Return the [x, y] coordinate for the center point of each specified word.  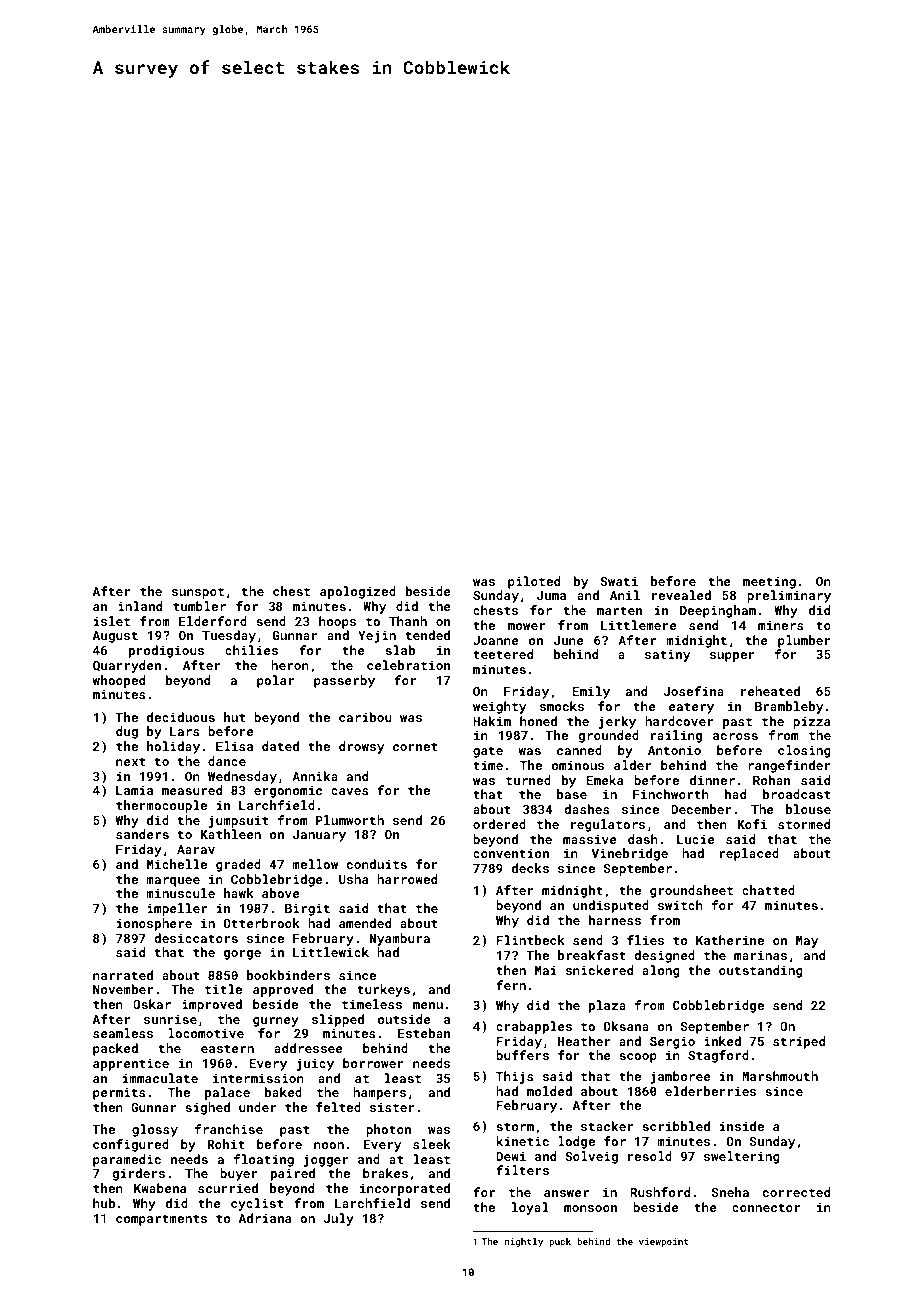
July [339, 1219]
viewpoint [664, 1242]
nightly [523, 1242]
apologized [358, 592]
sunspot [198, 593]
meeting [769, 582]
